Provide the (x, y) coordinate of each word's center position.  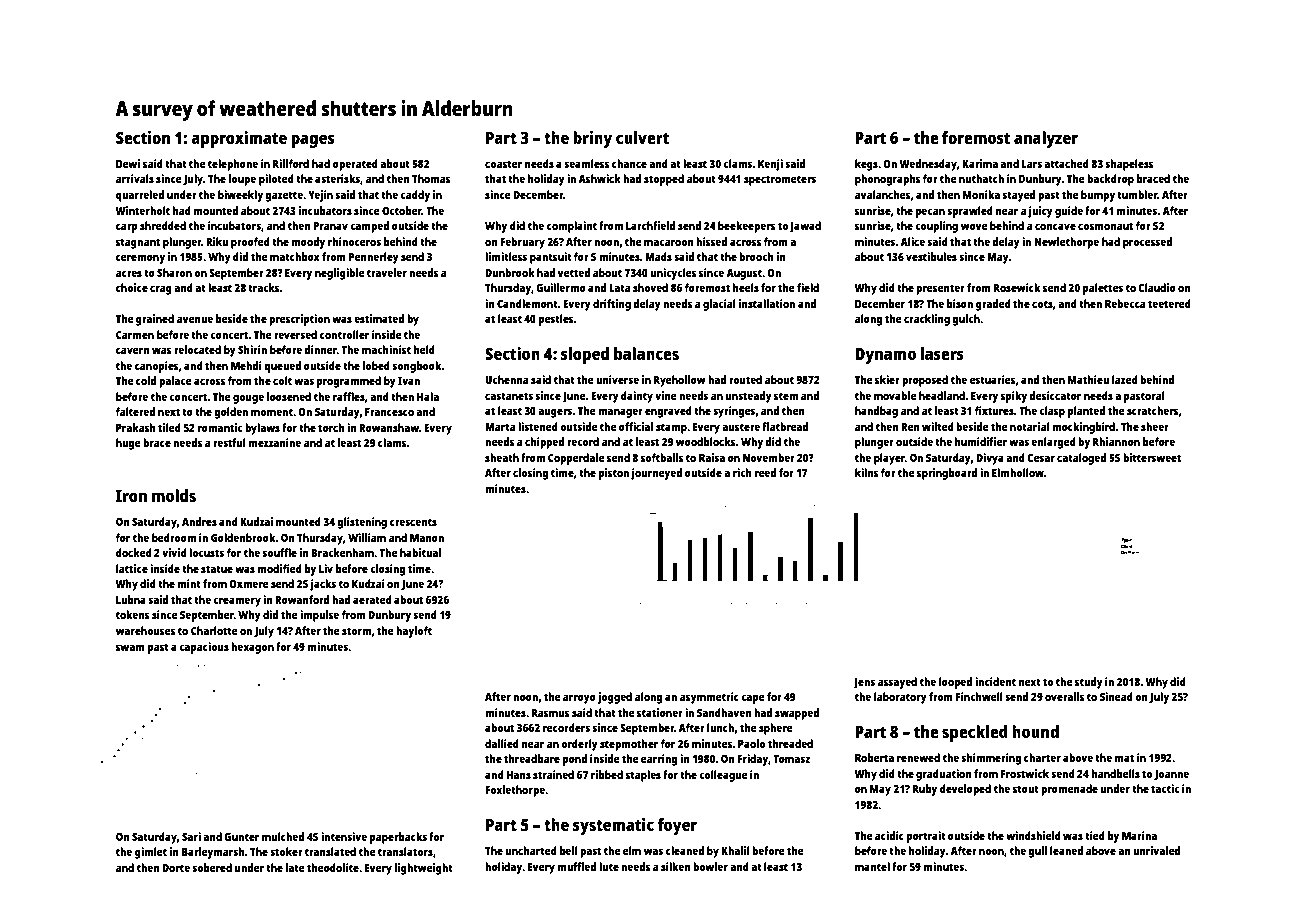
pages (312, 141)
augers (555, 413)
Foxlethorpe (515, 791)
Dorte (176, 868)
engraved (668, 412)
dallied (502, 743)
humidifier (981, 441)
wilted (938, 426)
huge (128, 444)
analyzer (1046, 139)
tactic (1165, 788)
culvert (642, 137)
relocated (197, 349)
